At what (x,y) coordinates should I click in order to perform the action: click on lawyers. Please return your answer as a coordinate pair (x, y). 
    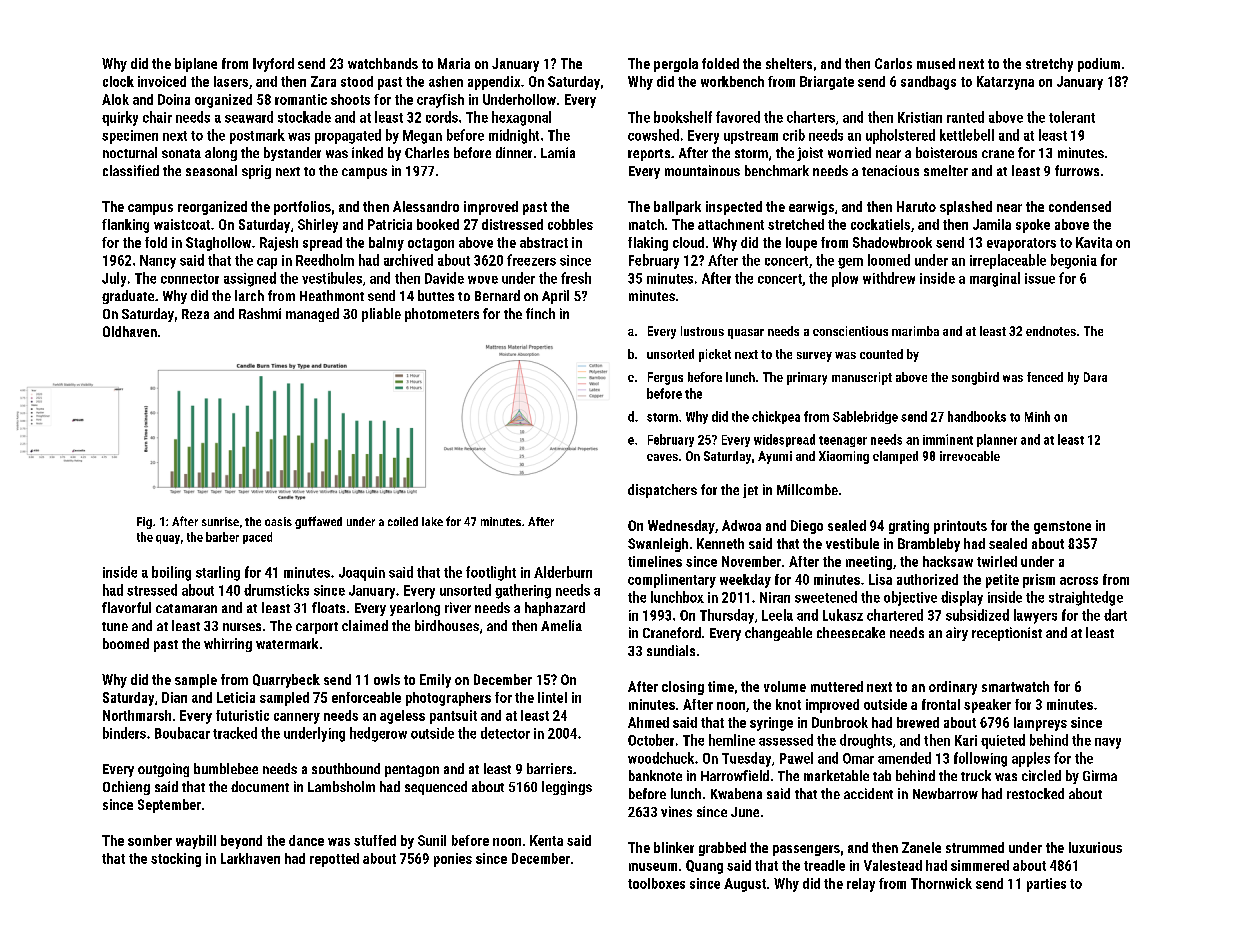
    Looking at the image, I should click on (1035, 616).
